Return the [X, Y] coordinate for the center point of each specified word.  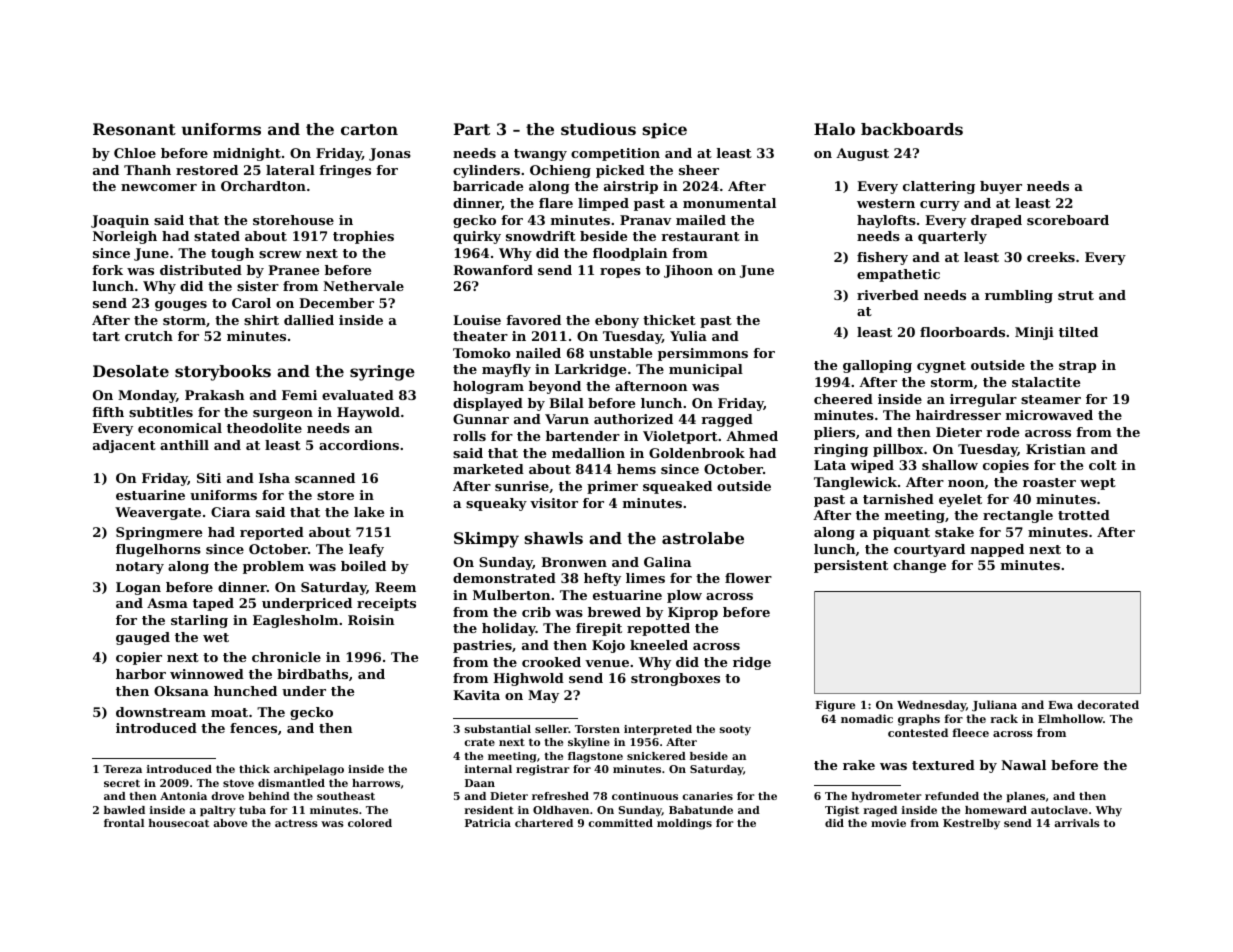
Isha [274, 478]
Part [472, 129]
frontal [124, 823]
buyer [1001, 187]
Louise [477, 320]
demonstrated [504, 578]
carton [369, 129]
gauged [143, 638]
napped [997, 550]
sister [258, 286]
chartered [544, 823]
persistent [851, 566]
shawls [553, 538]
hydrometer [886, 797]
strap [1077, 367]
